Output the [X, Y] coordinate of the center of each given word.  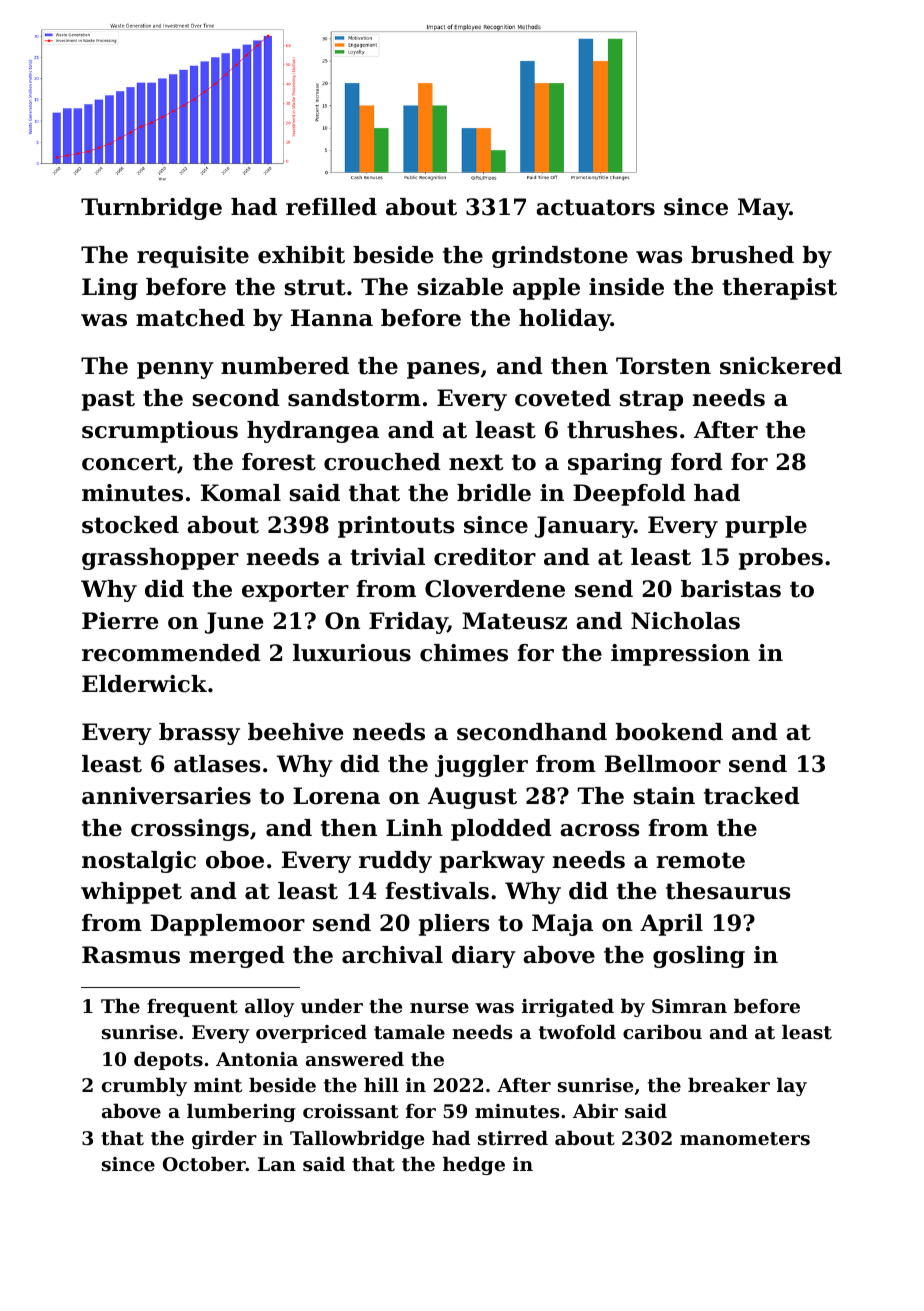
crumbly [144, 1087]
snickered [781, 366]
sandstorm [354, 398]
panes [443, 370]
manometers [745, 1139]
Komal [241, 493]
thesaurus [728, 891]
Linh [414, 827]
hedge [474, 1166]
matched [190, 318]
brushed [742, 255]
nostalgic [139, 862]
